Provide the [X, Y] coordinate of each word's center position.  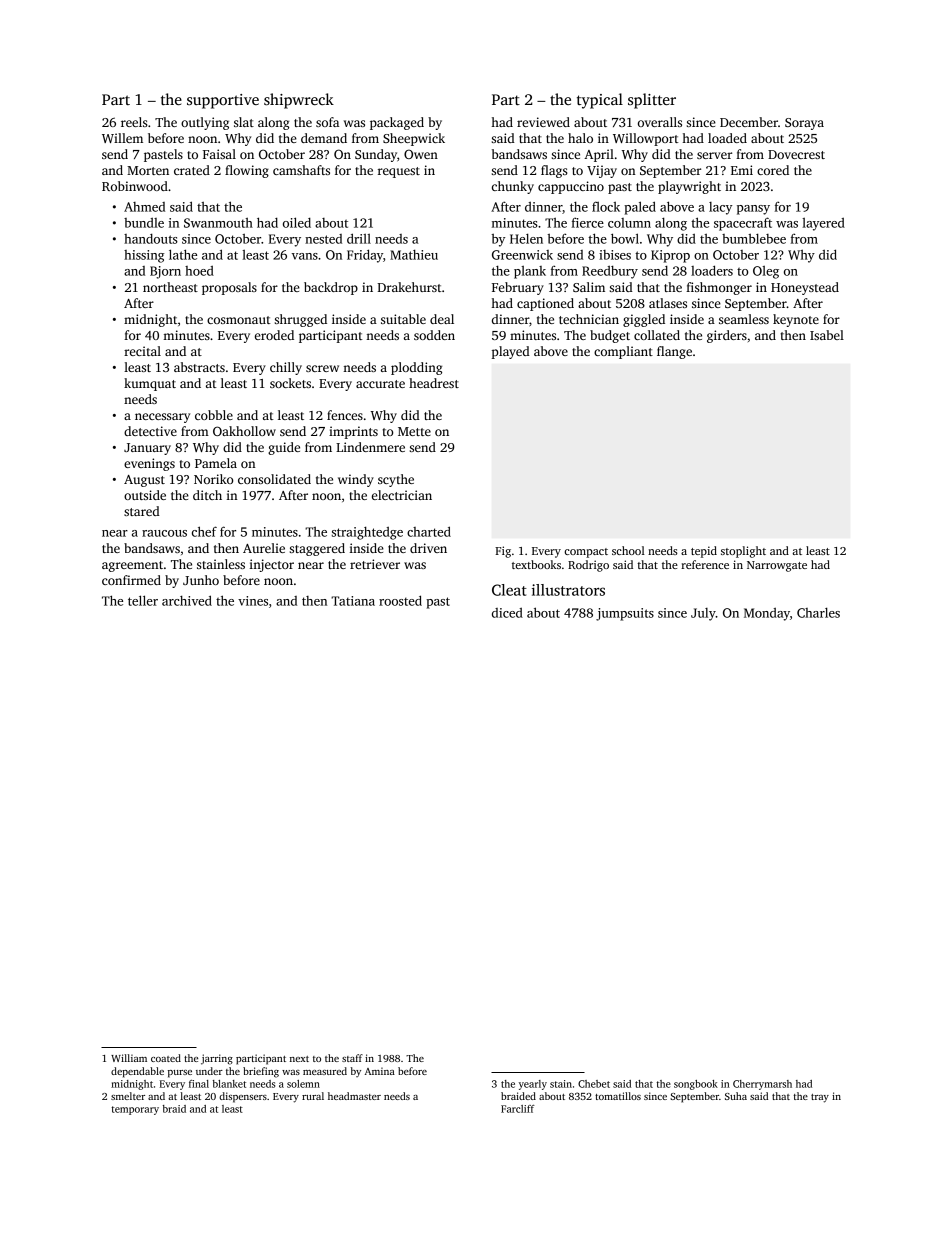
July [703, 614]
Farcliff [518, 1109]
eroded [274, 335]
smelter [128, 1096]
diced [507, 613]
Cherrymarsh [762, 1085]
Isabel [827, 335]
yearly [533, 1085]
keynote [796, 320]
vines [253, 601]
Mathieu [414, 254]
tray [820, 1098]
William [129, 1058]
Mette [414, 431]
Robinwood [135, 186]
